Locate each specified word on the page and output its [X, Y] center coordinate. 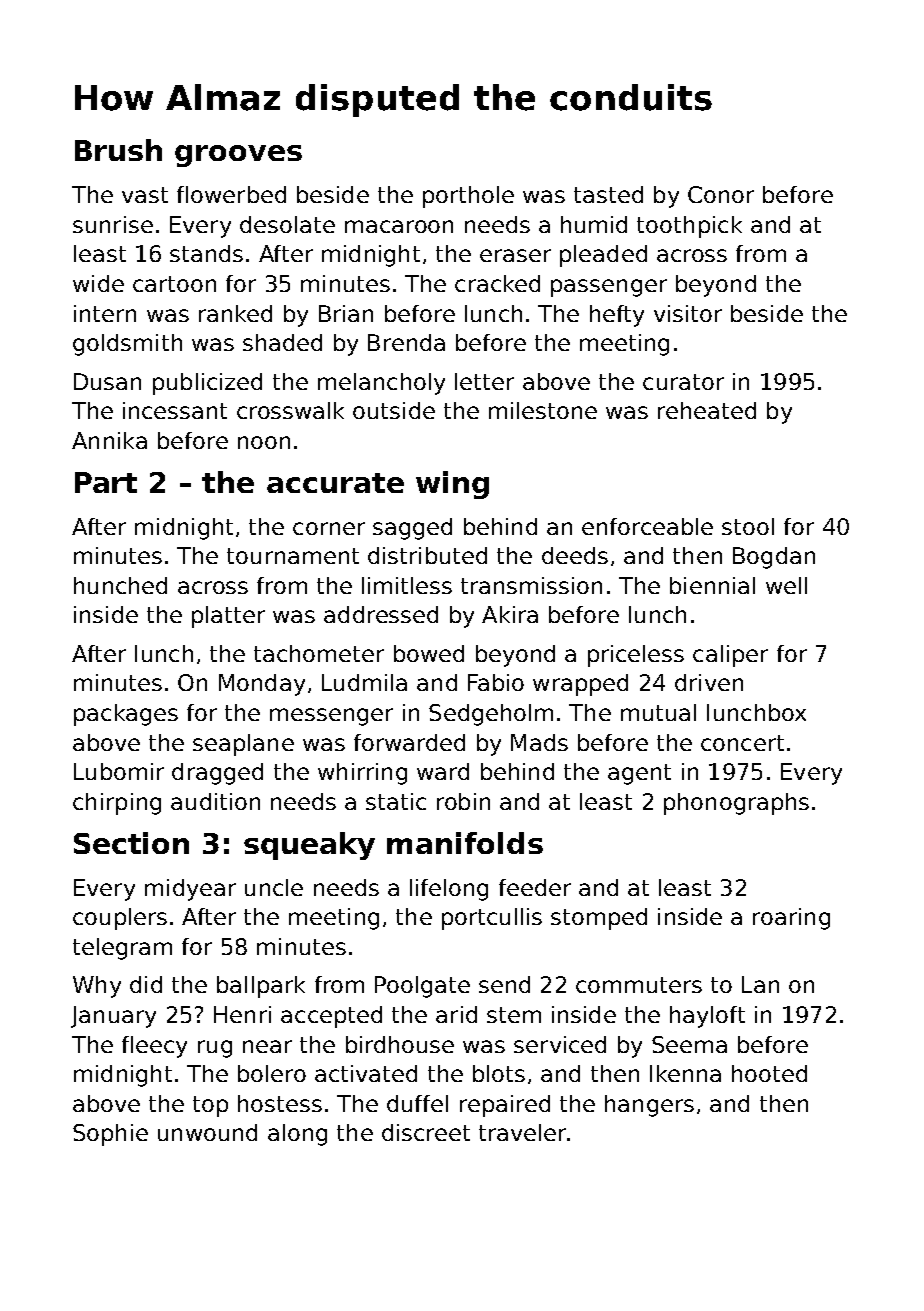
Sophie [110, 1135]
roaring [791, 919]
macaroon [399, 226]
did [146, 984]
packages [126, 715]
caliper [730, 656]
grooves [238, 156]
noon [264, 442]
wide [98, 283]
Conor [721, 194]
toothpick [689, 227]
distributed [427, 555]
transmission [531, 585]
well [786, 585]
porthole [468, 197]
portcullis [492, 919]
